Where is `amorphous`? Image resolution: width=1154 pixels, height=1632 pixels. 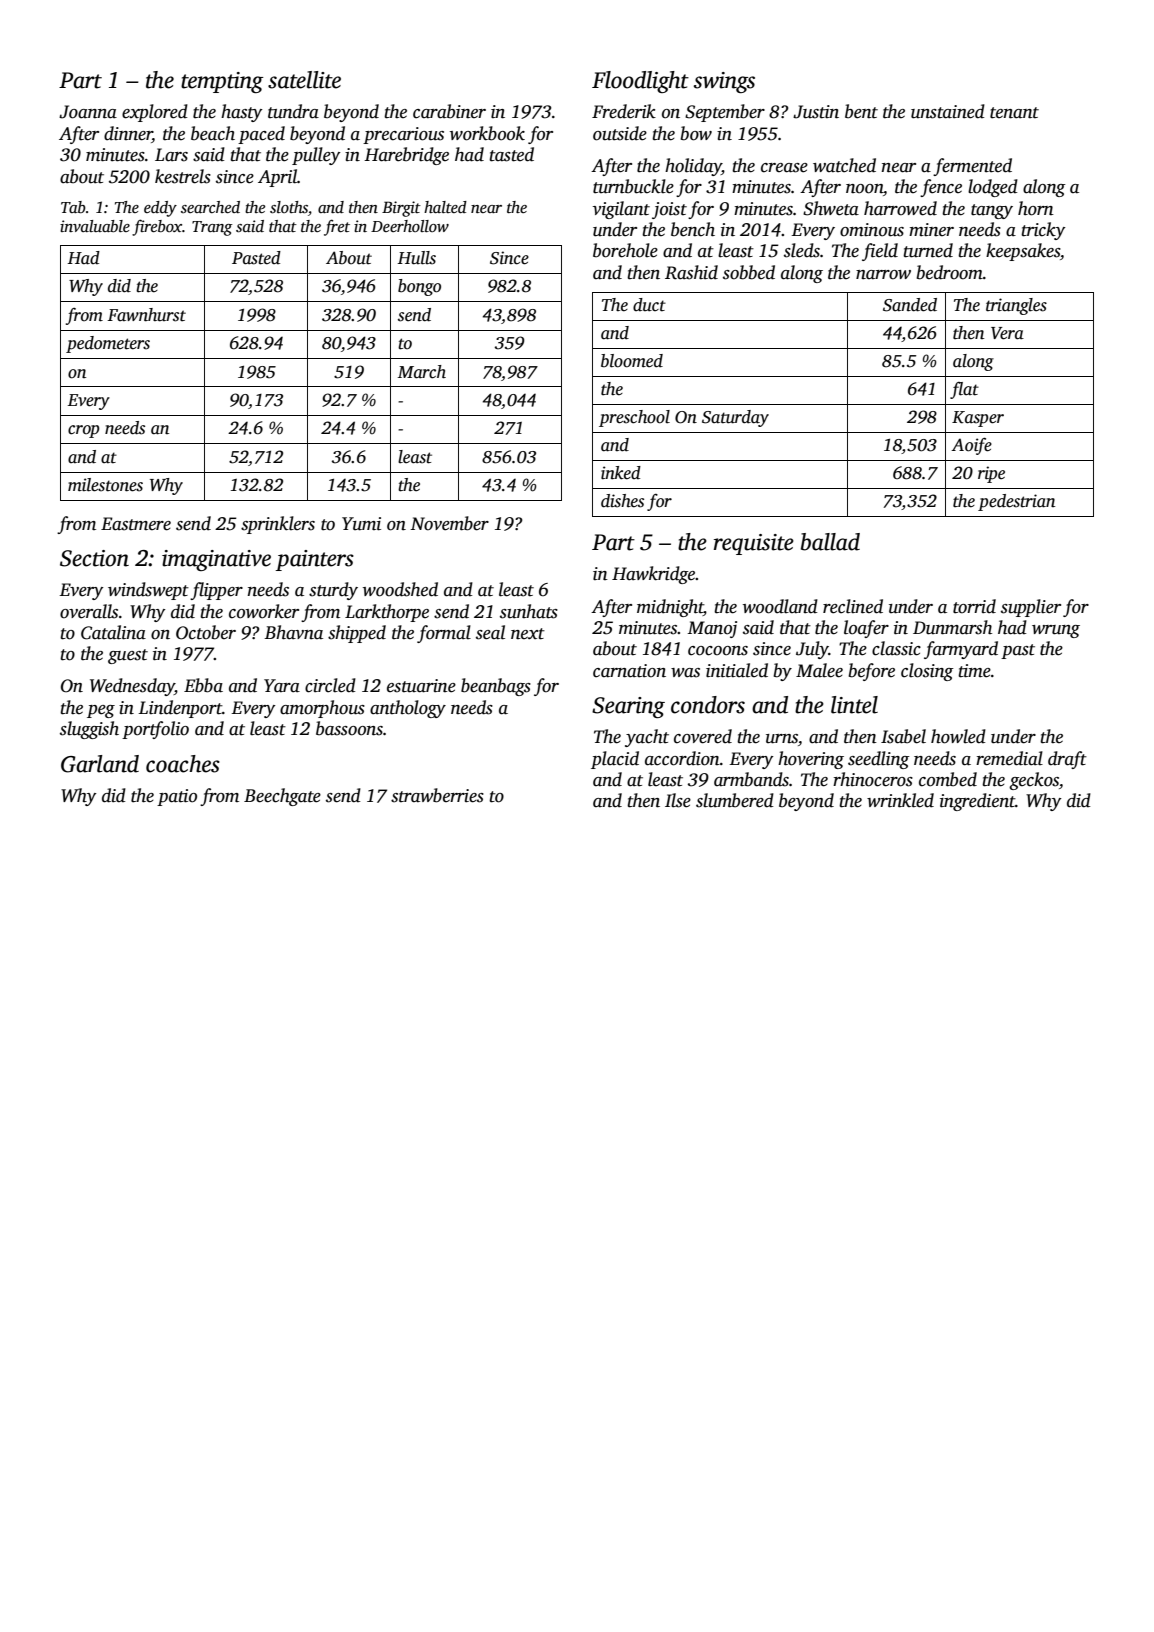
amorphous is located at coordinates (322, 709).
